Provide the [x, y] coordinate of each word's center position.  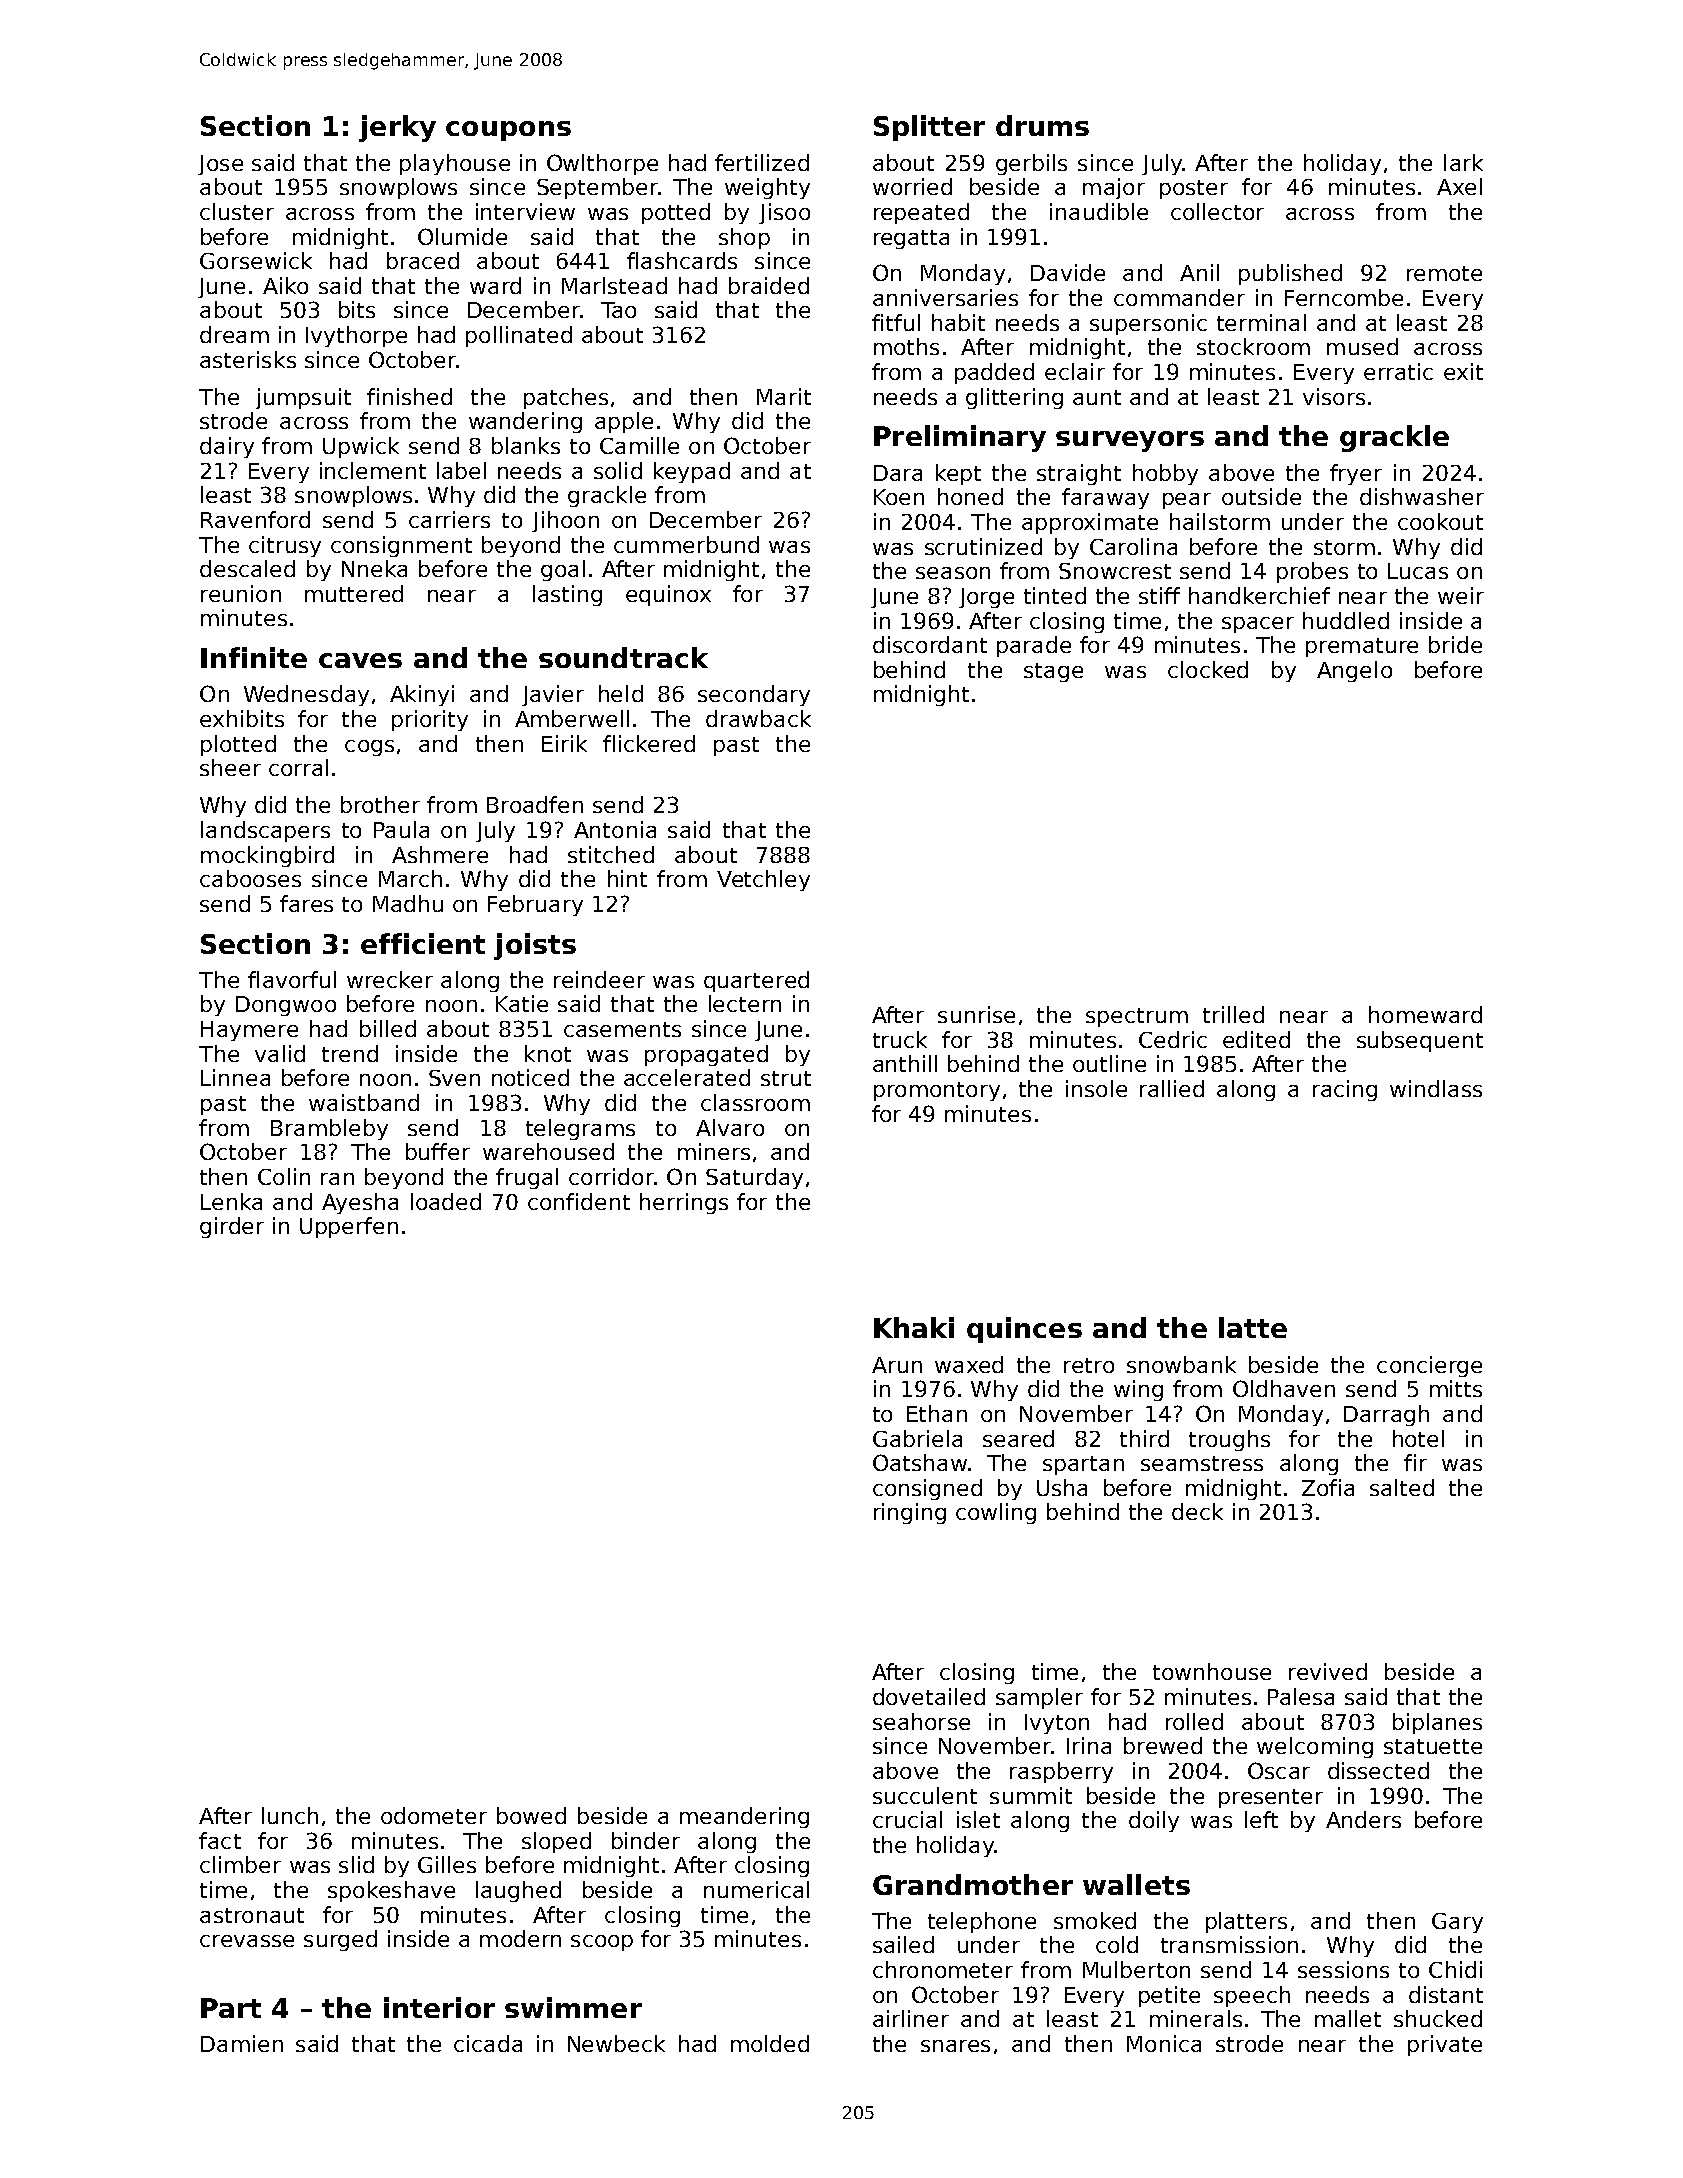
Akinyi [422, 695]
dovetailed [929, 1696]
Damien [242, 2043]
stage [1053, 672]
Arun [897, 1365]
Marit [784, 396]
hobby [1165, 474]
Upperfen [349, 1227]
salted [1402, 1487]
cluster [237, 211]
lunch [290, 1815]
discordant [930, 644]
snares [955, 2046]
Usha [1062, 1487]
